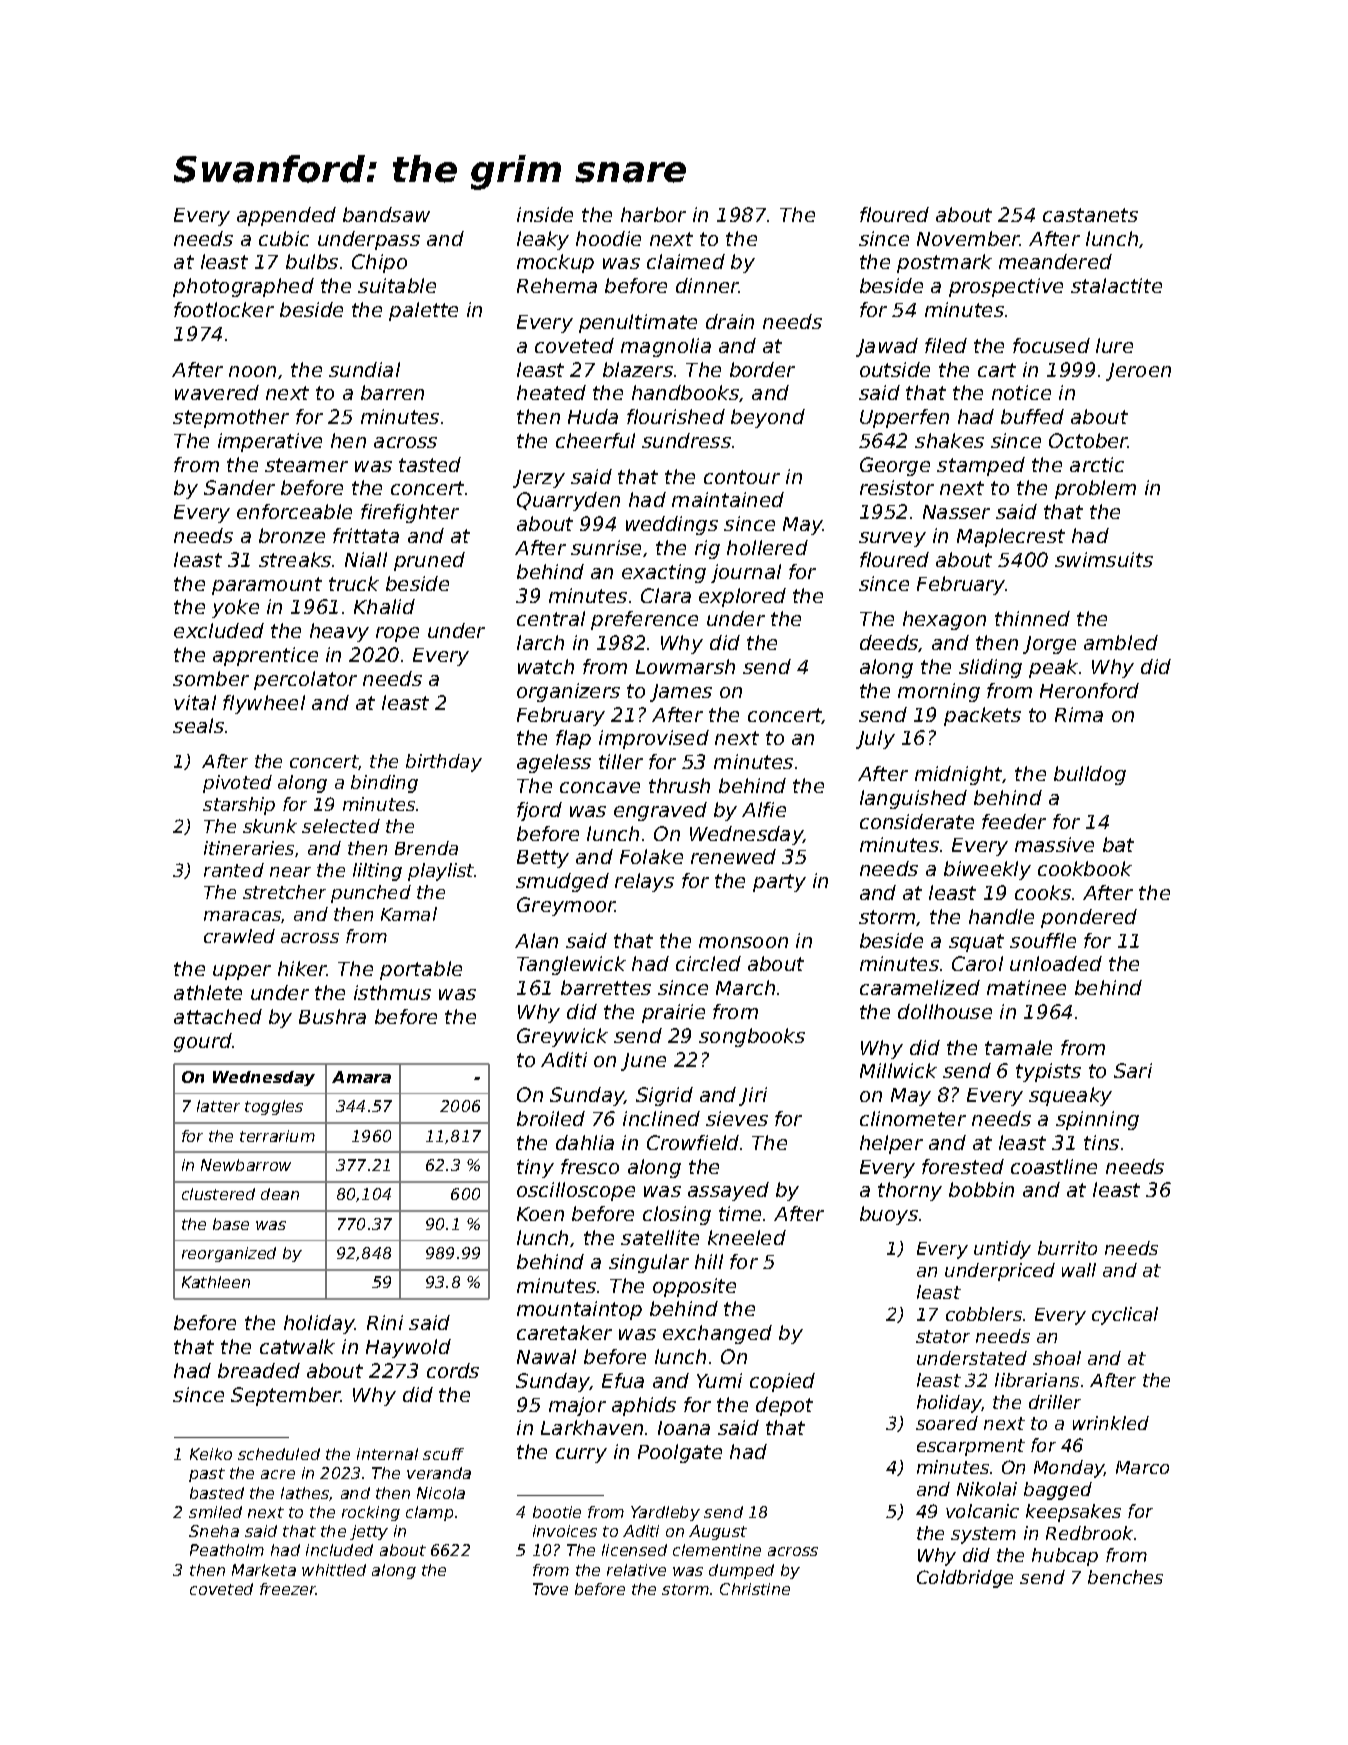  What do you see at coordinates (959, 775) in the screenshot?
I see `midnight` at bounding box center [959, 775].
